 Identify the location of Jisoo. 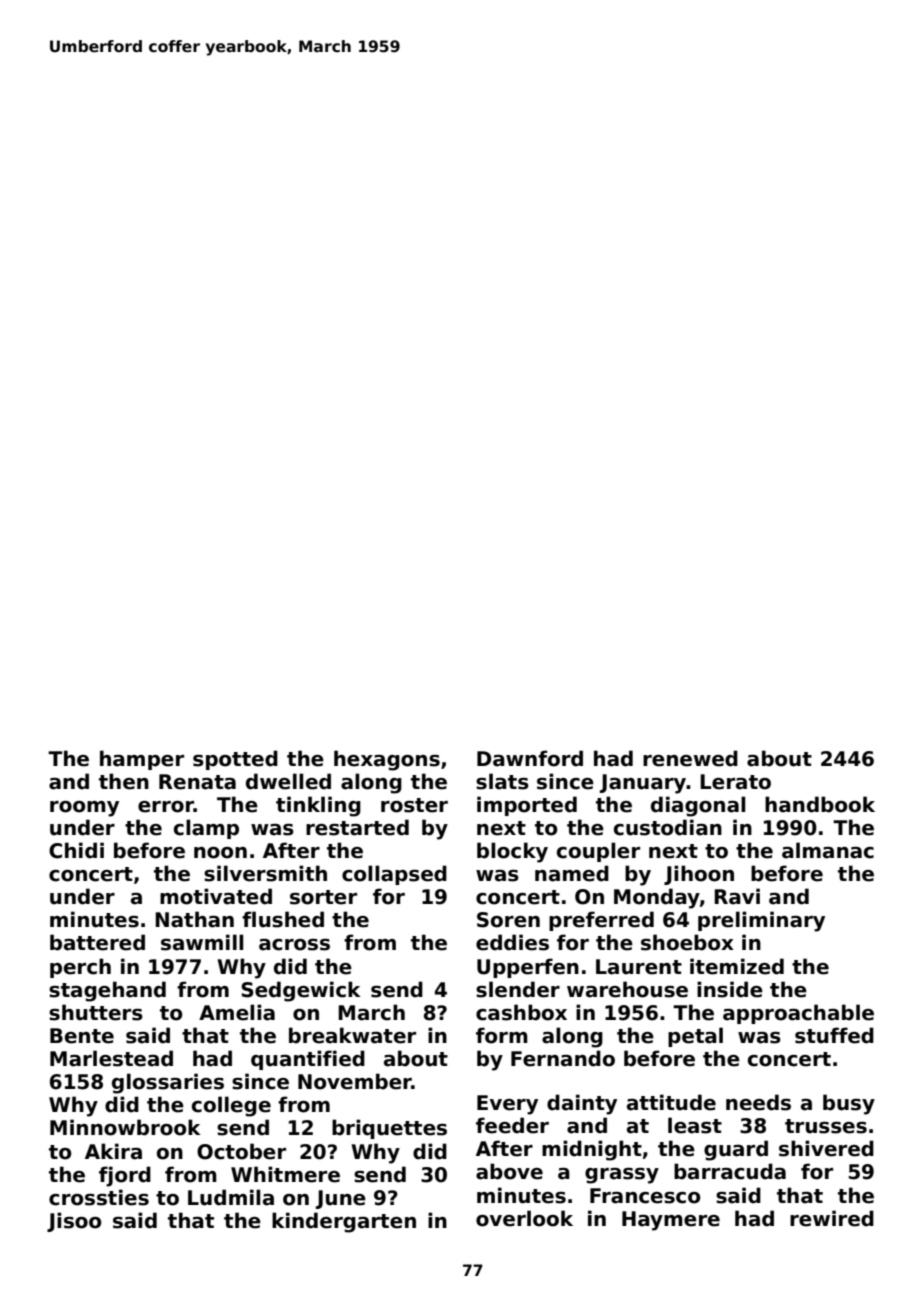
(74, 1222).
